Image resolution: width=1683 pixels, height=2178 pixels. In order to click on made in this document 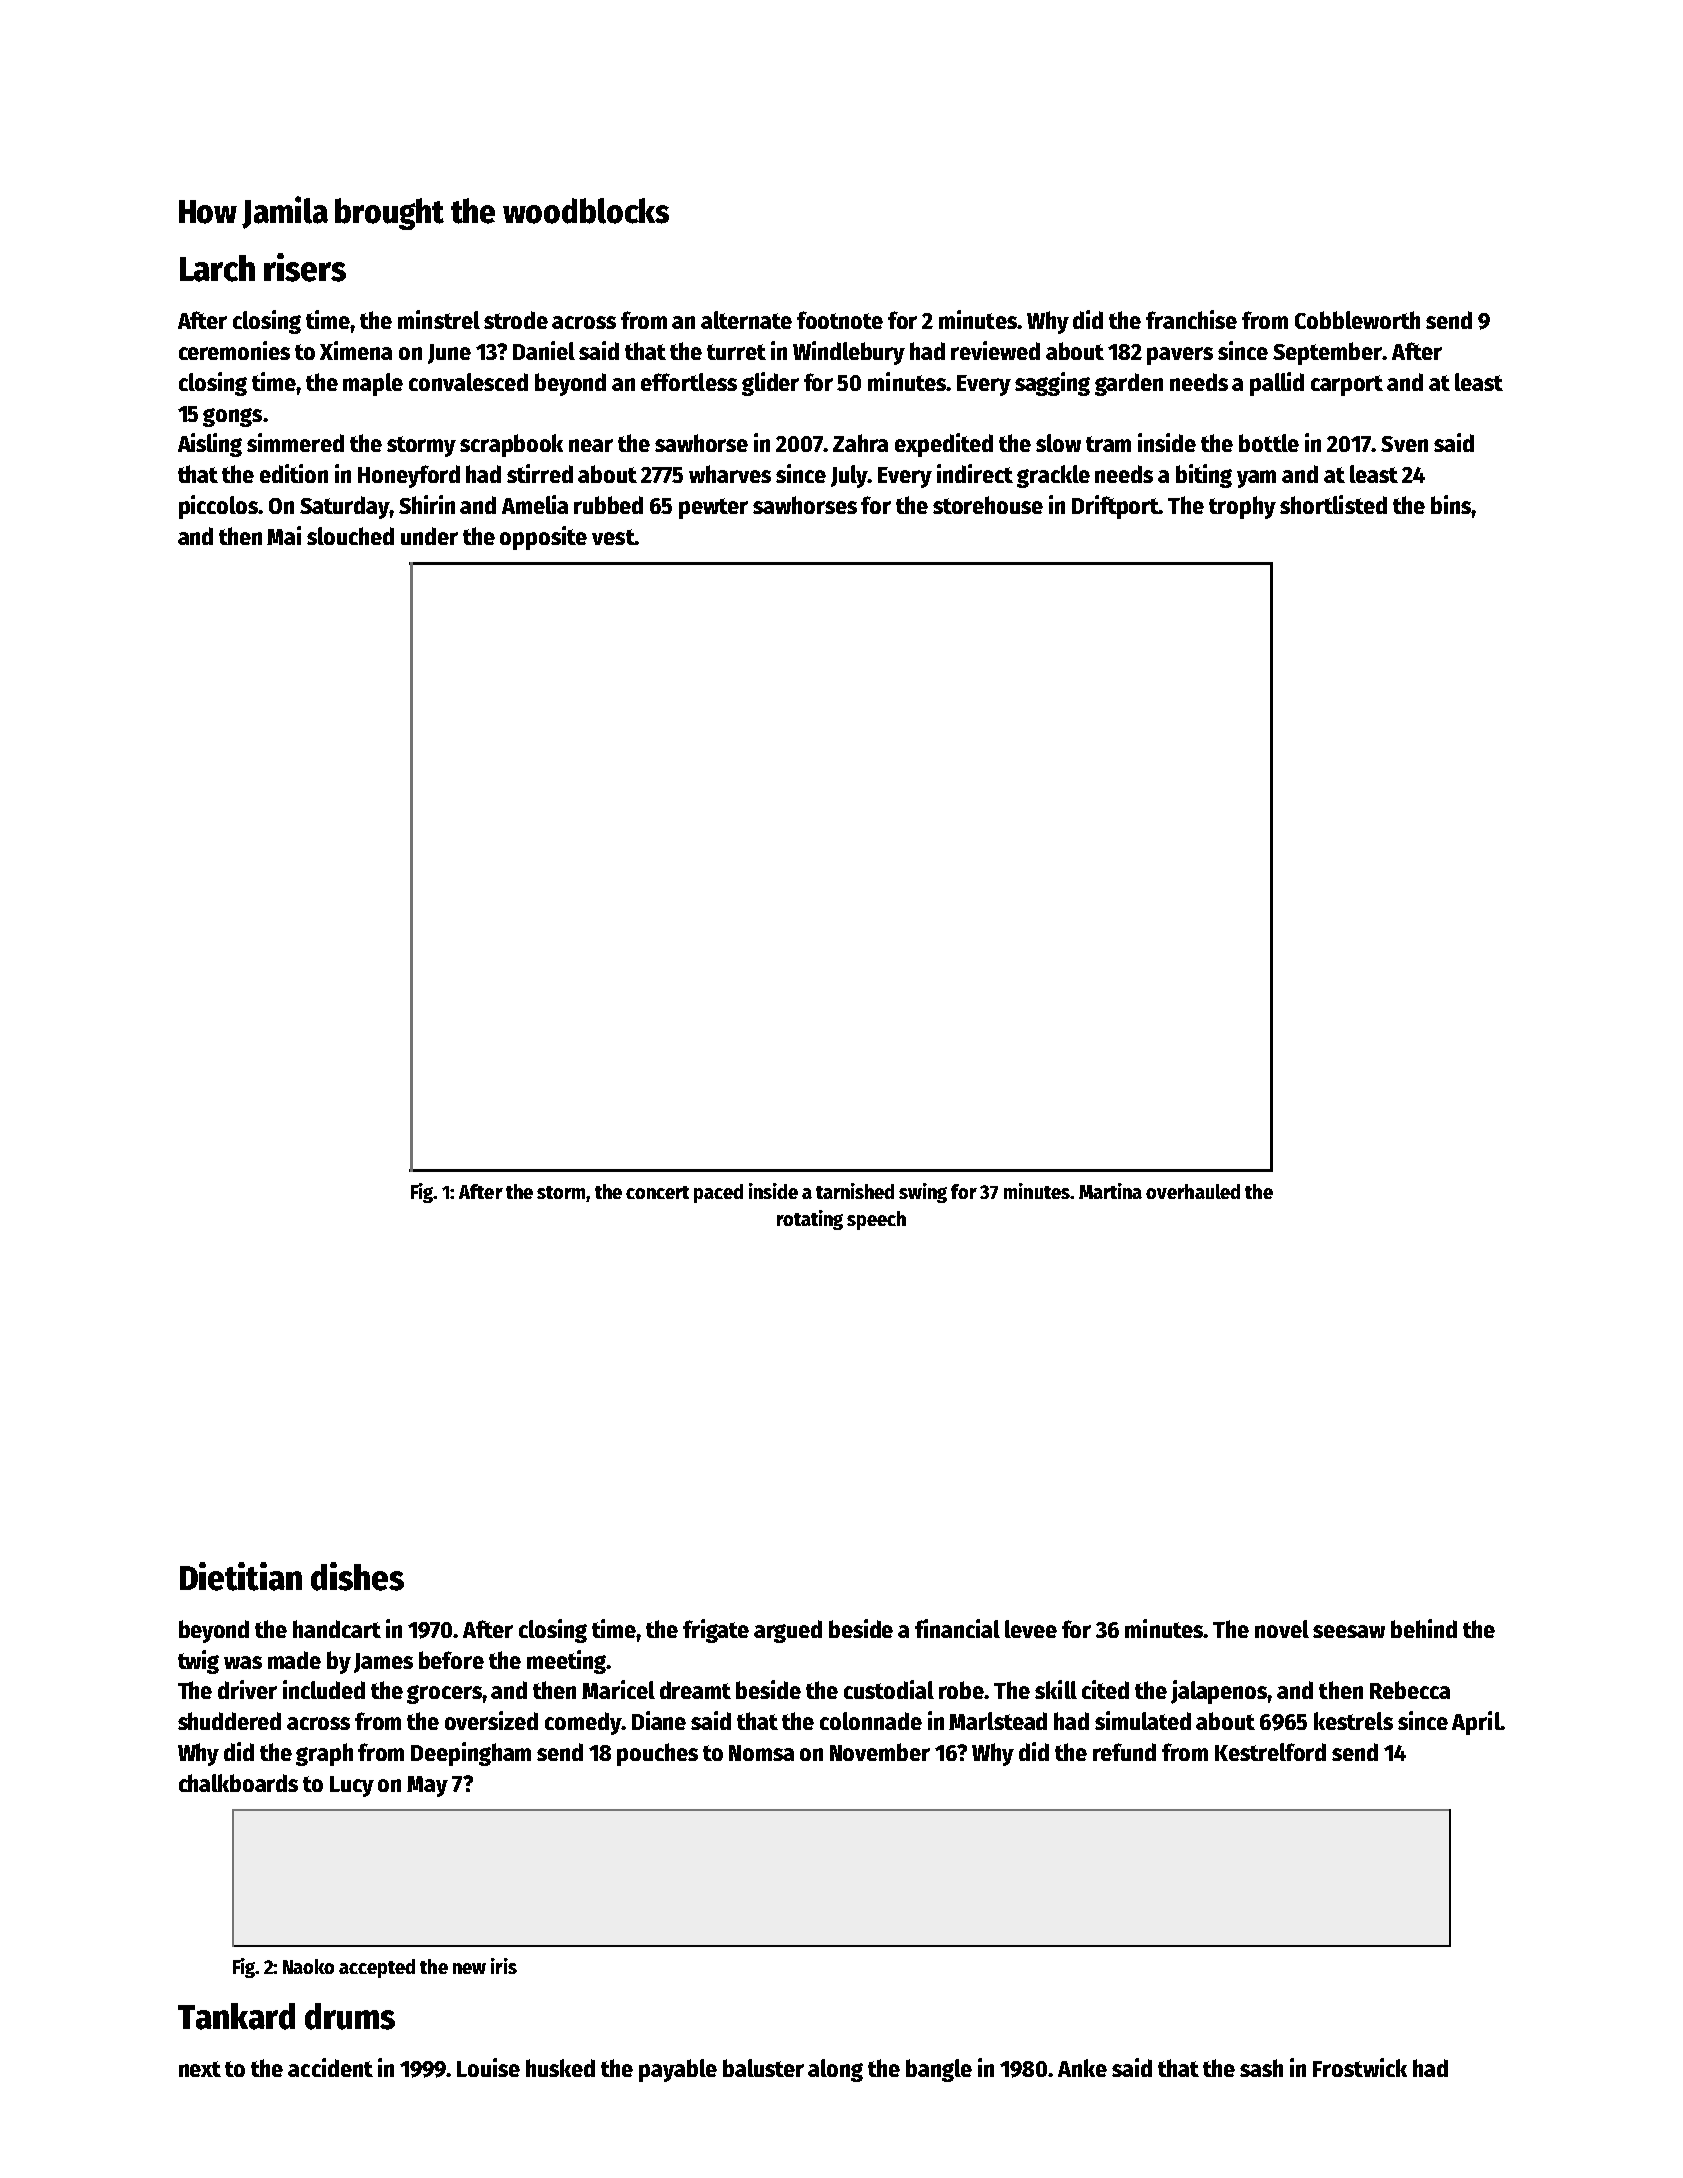, I will do `click(294, 1660)`.
